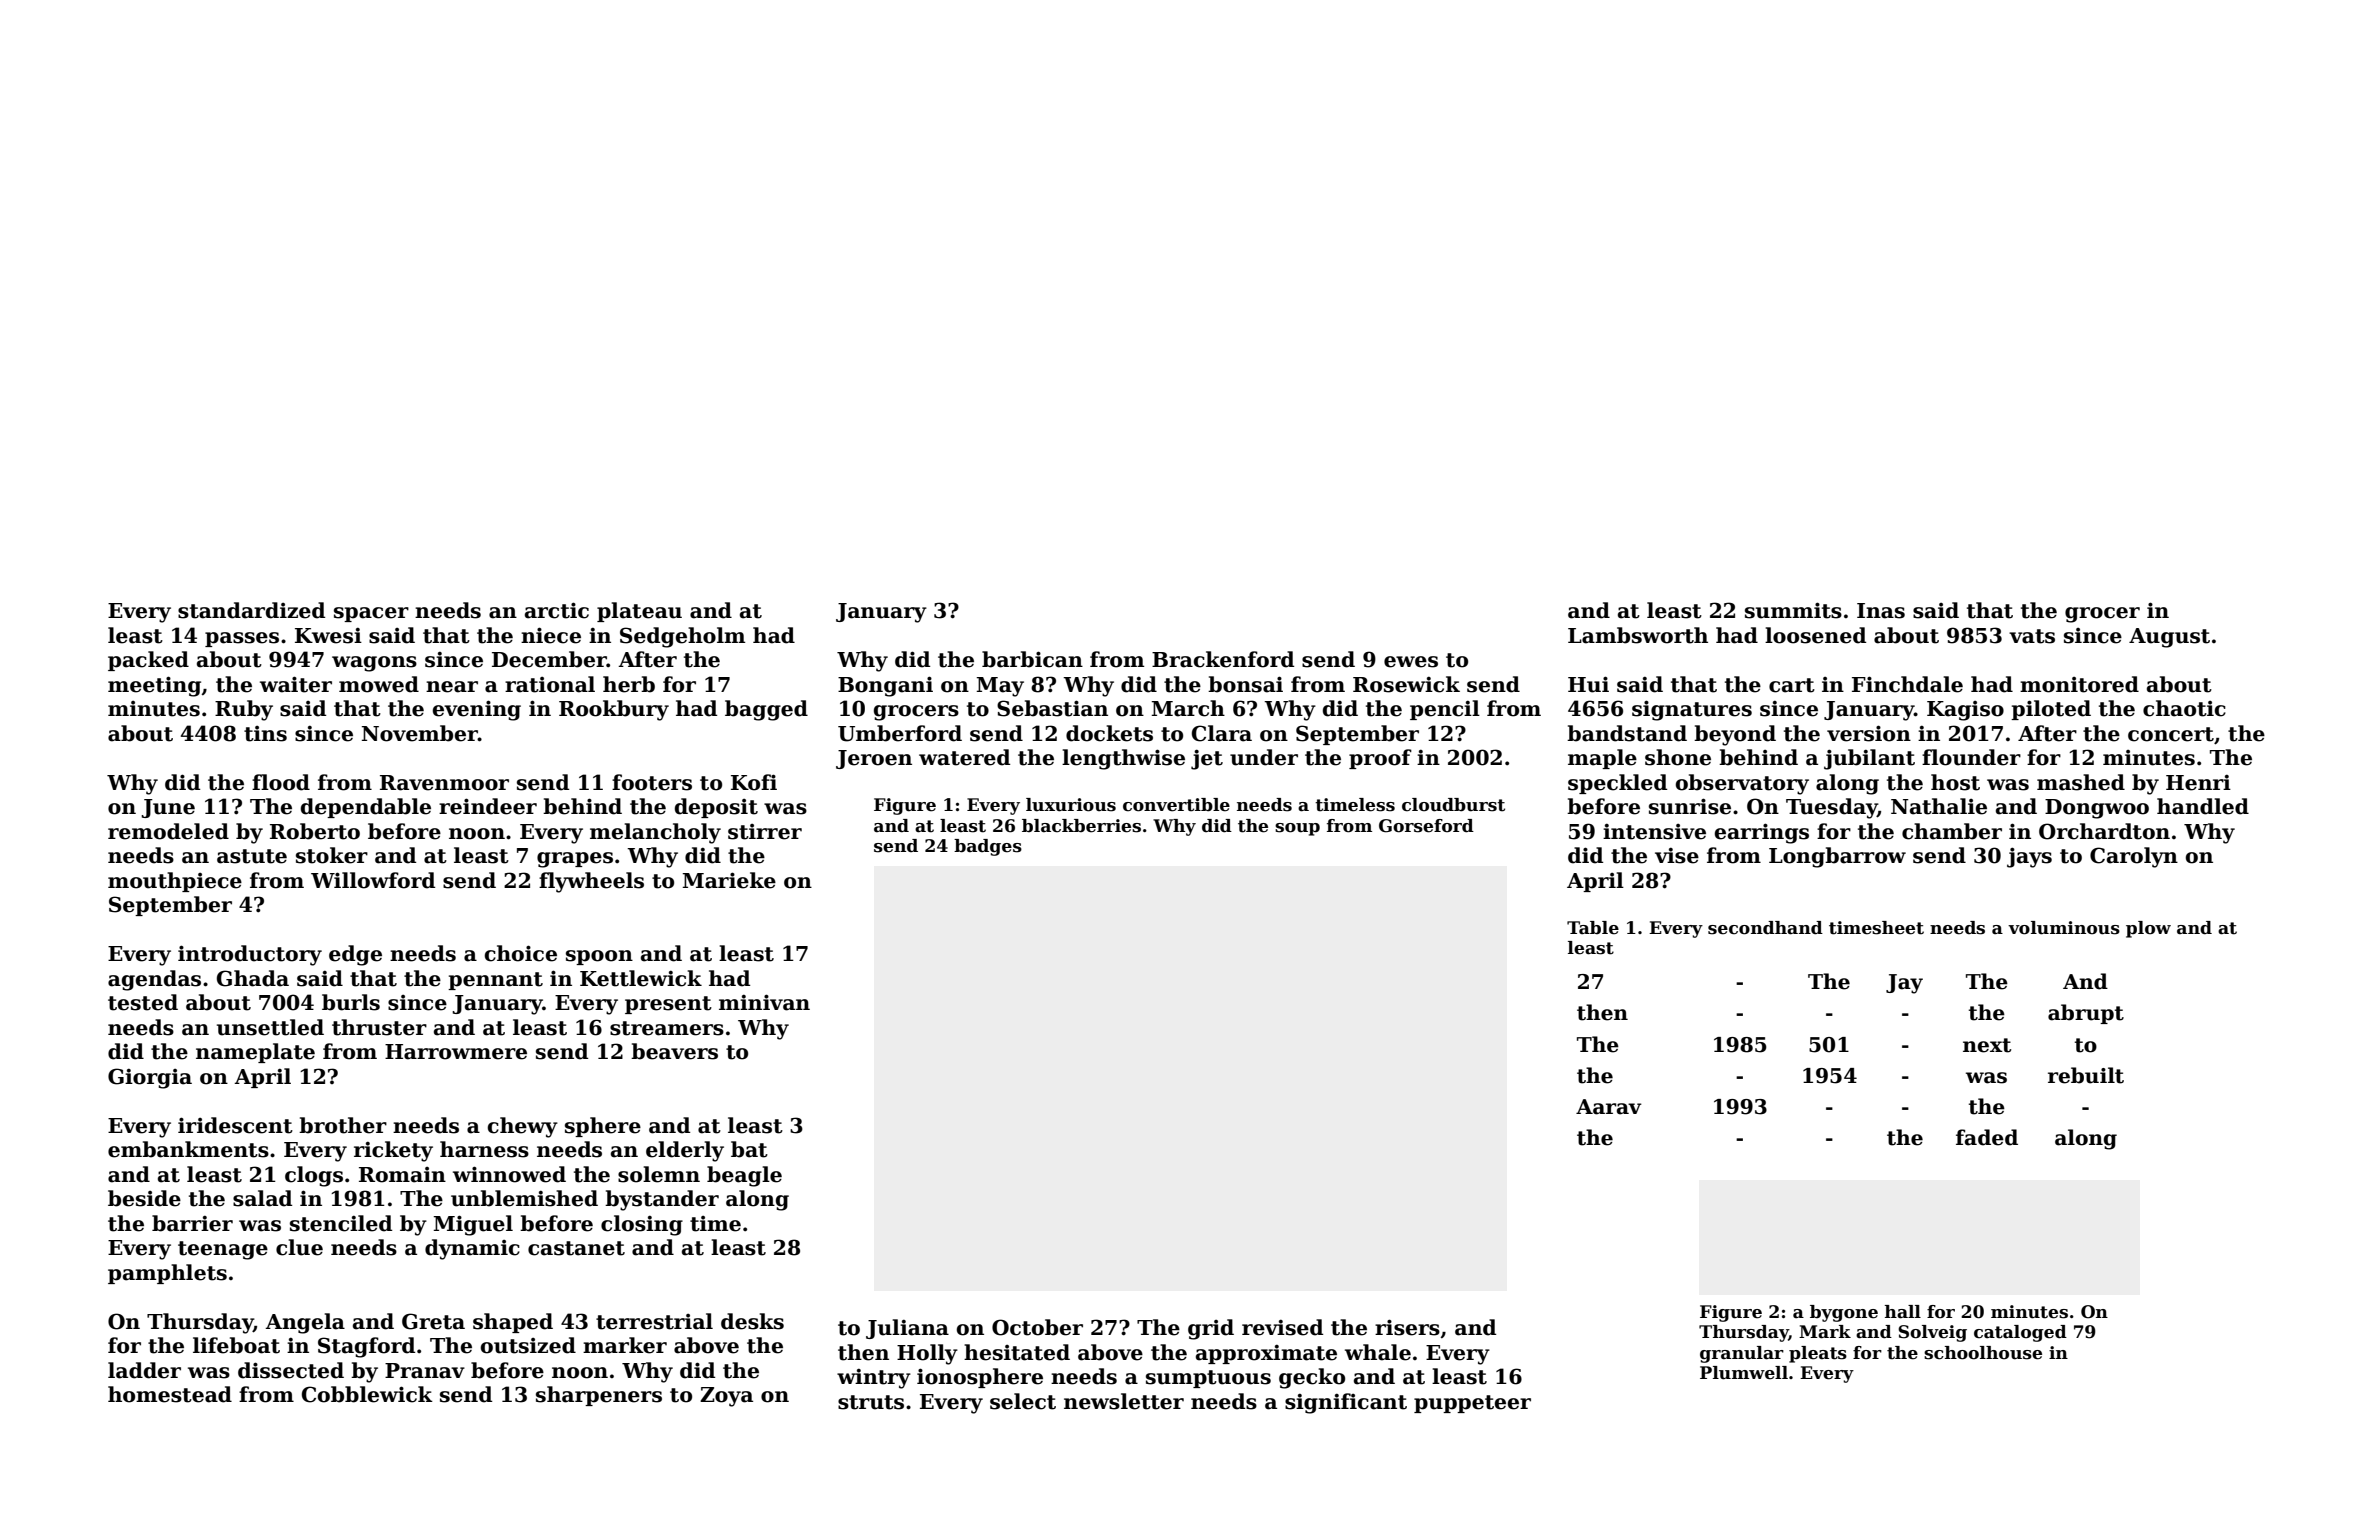 This screenshot has width=2380, height=1540. What do you see at coordinates (456, 1052) in the screenshot?
I see `Harrowmere` at bounding box center [456, 1052].
